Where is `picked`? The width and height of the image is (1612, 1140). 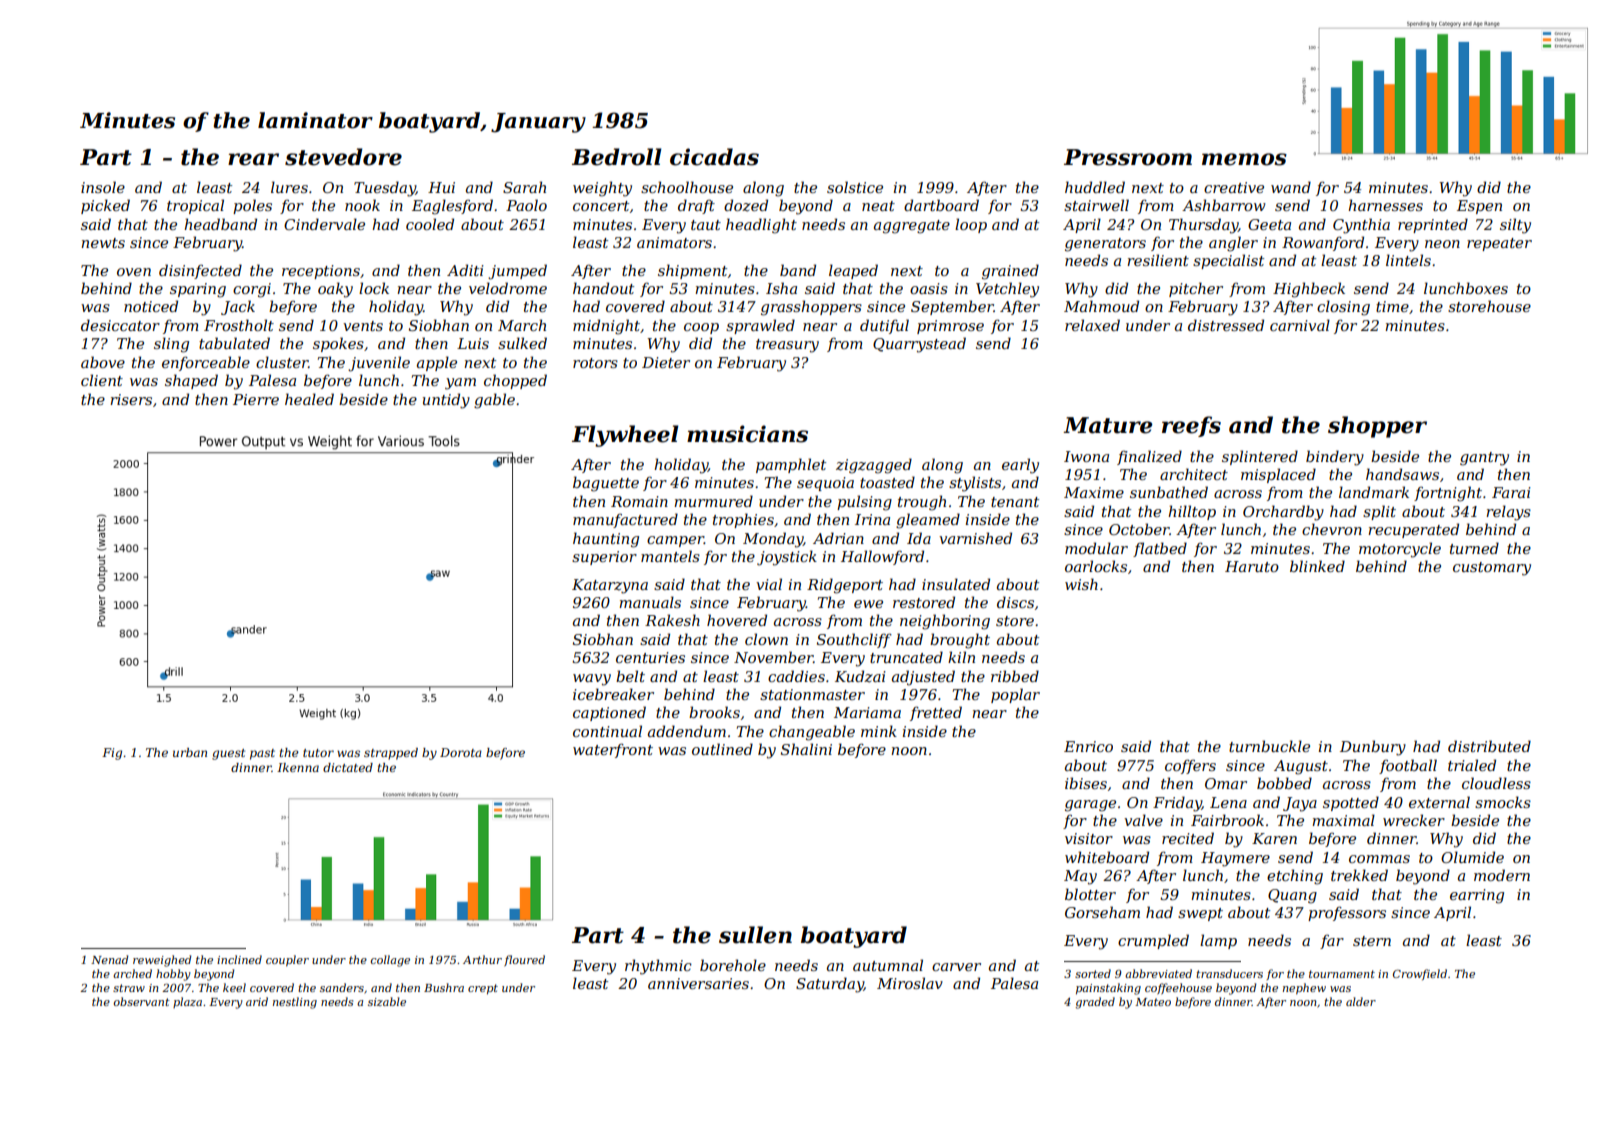
picked is located at coordinates (105, 206).
